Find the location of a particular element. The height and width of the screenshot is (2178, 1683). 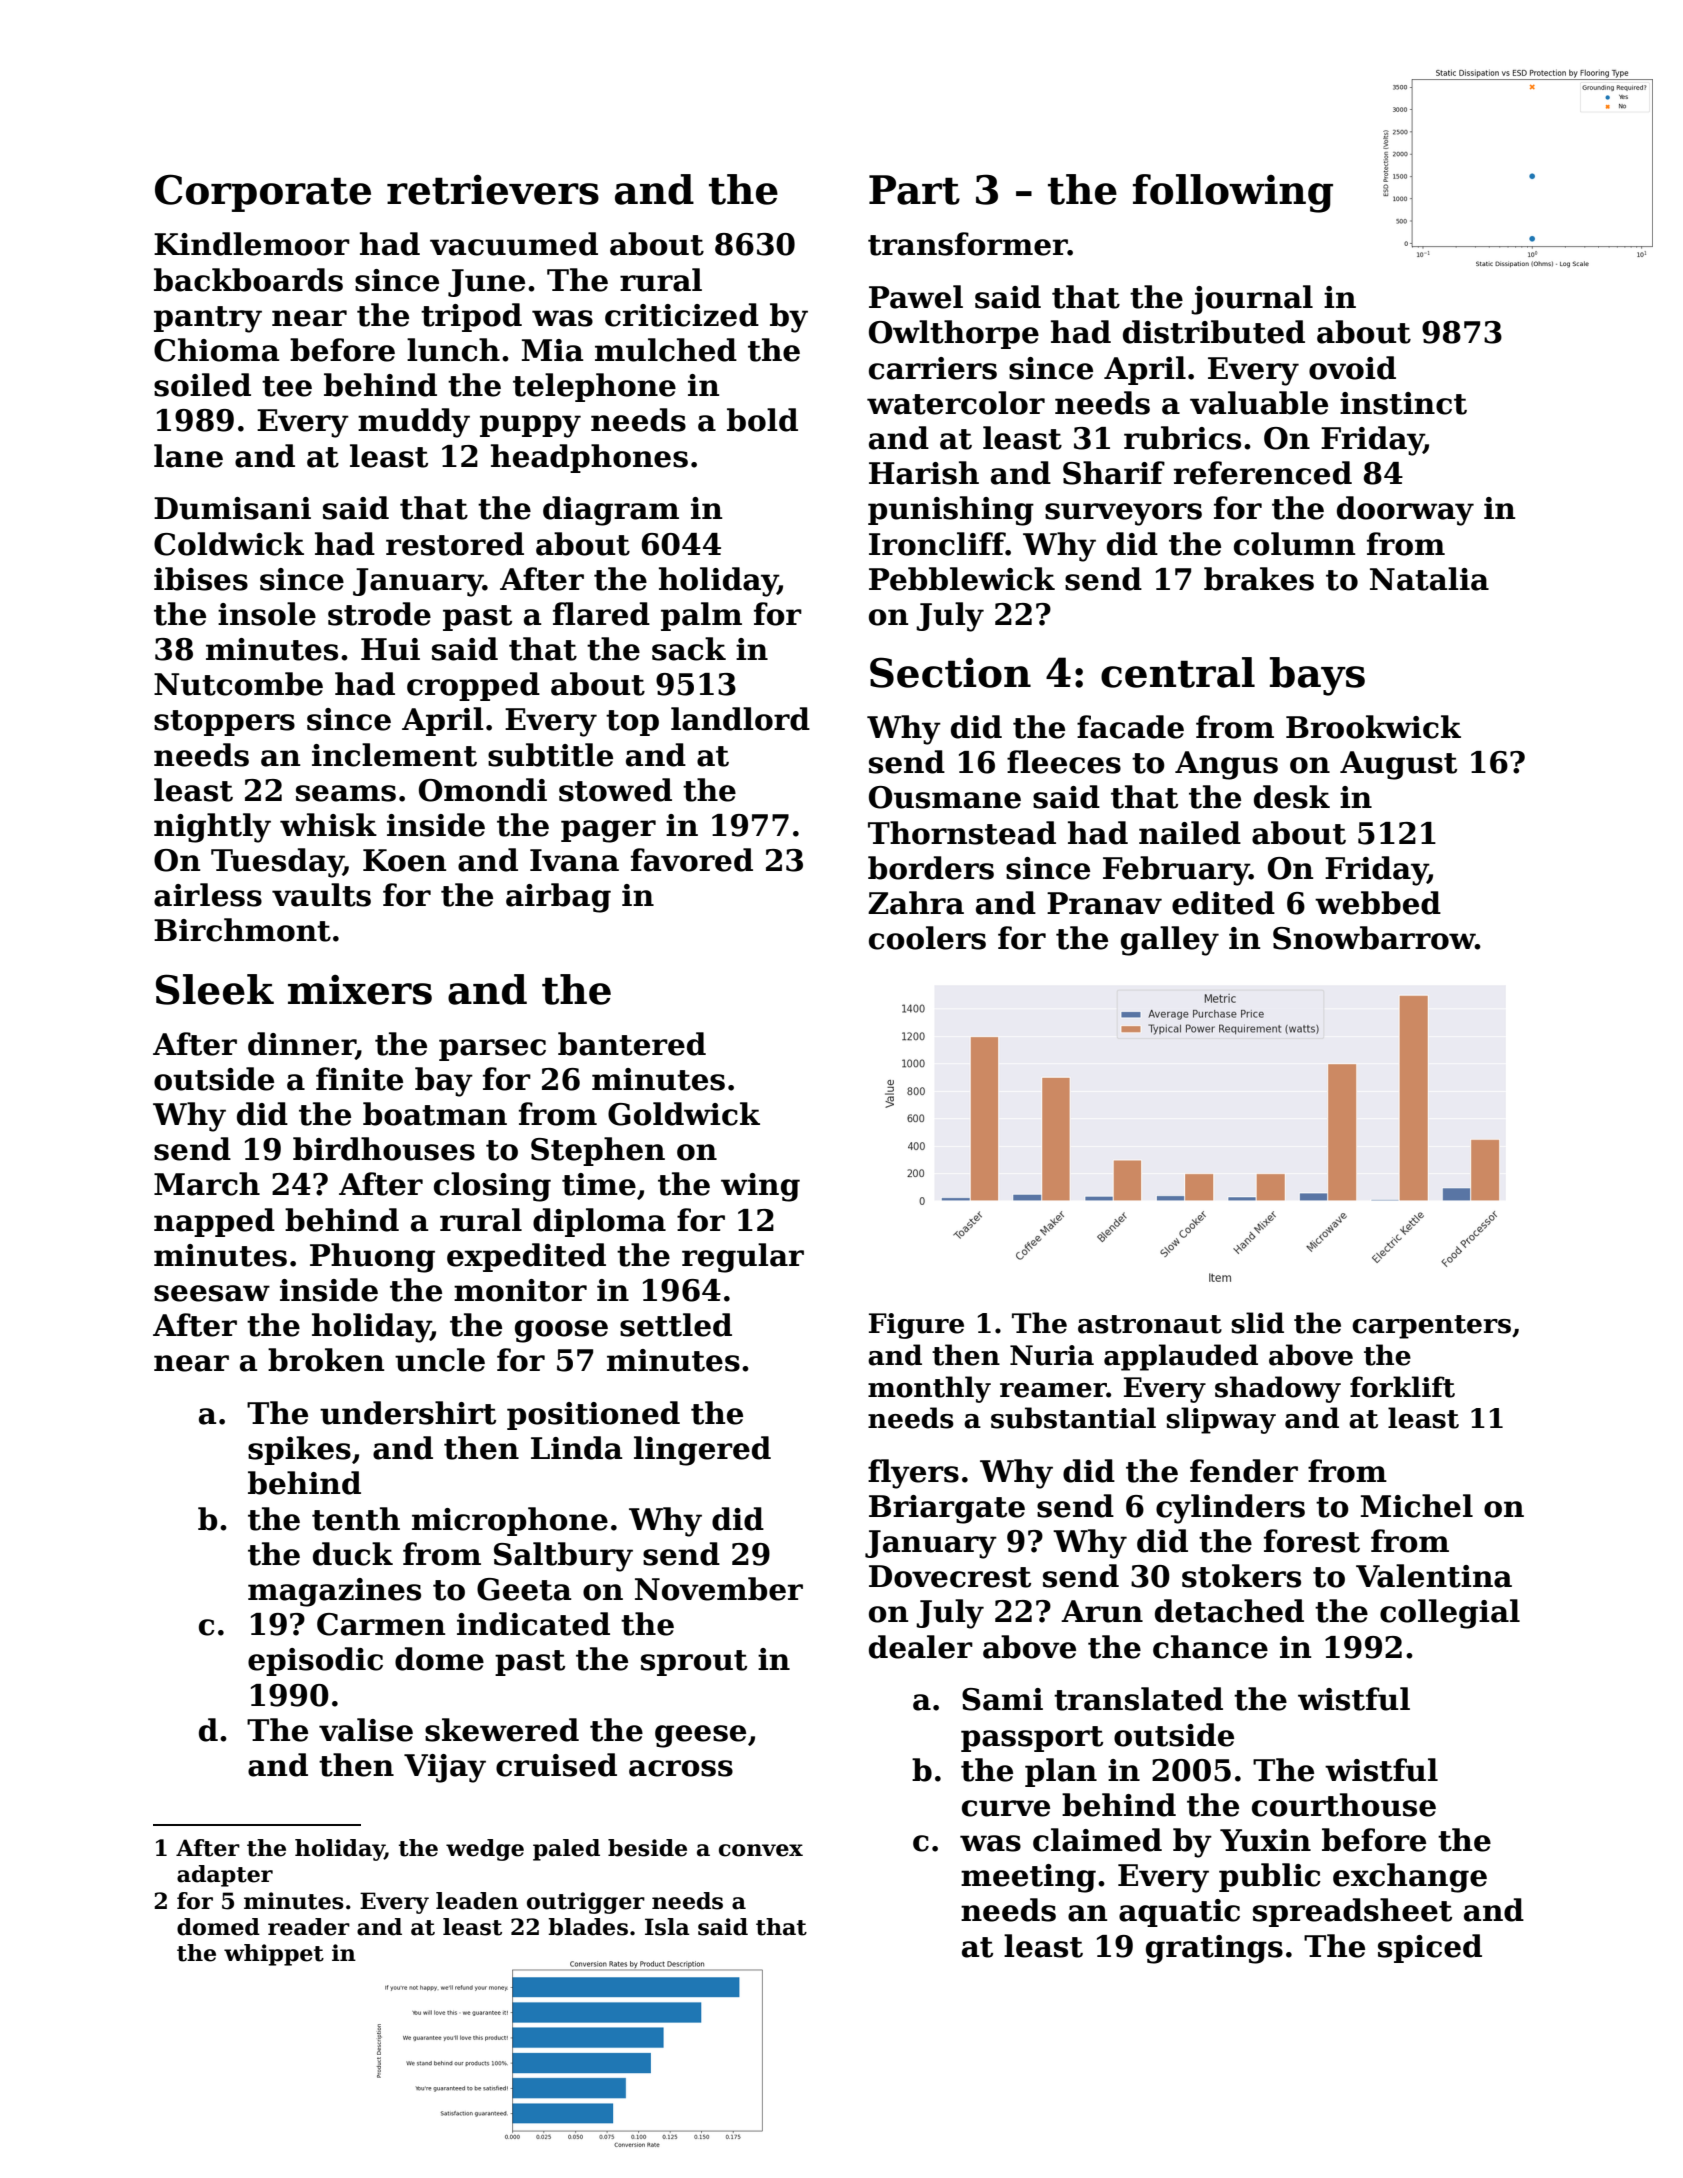

landlord is located at coordinates (740, 719).
